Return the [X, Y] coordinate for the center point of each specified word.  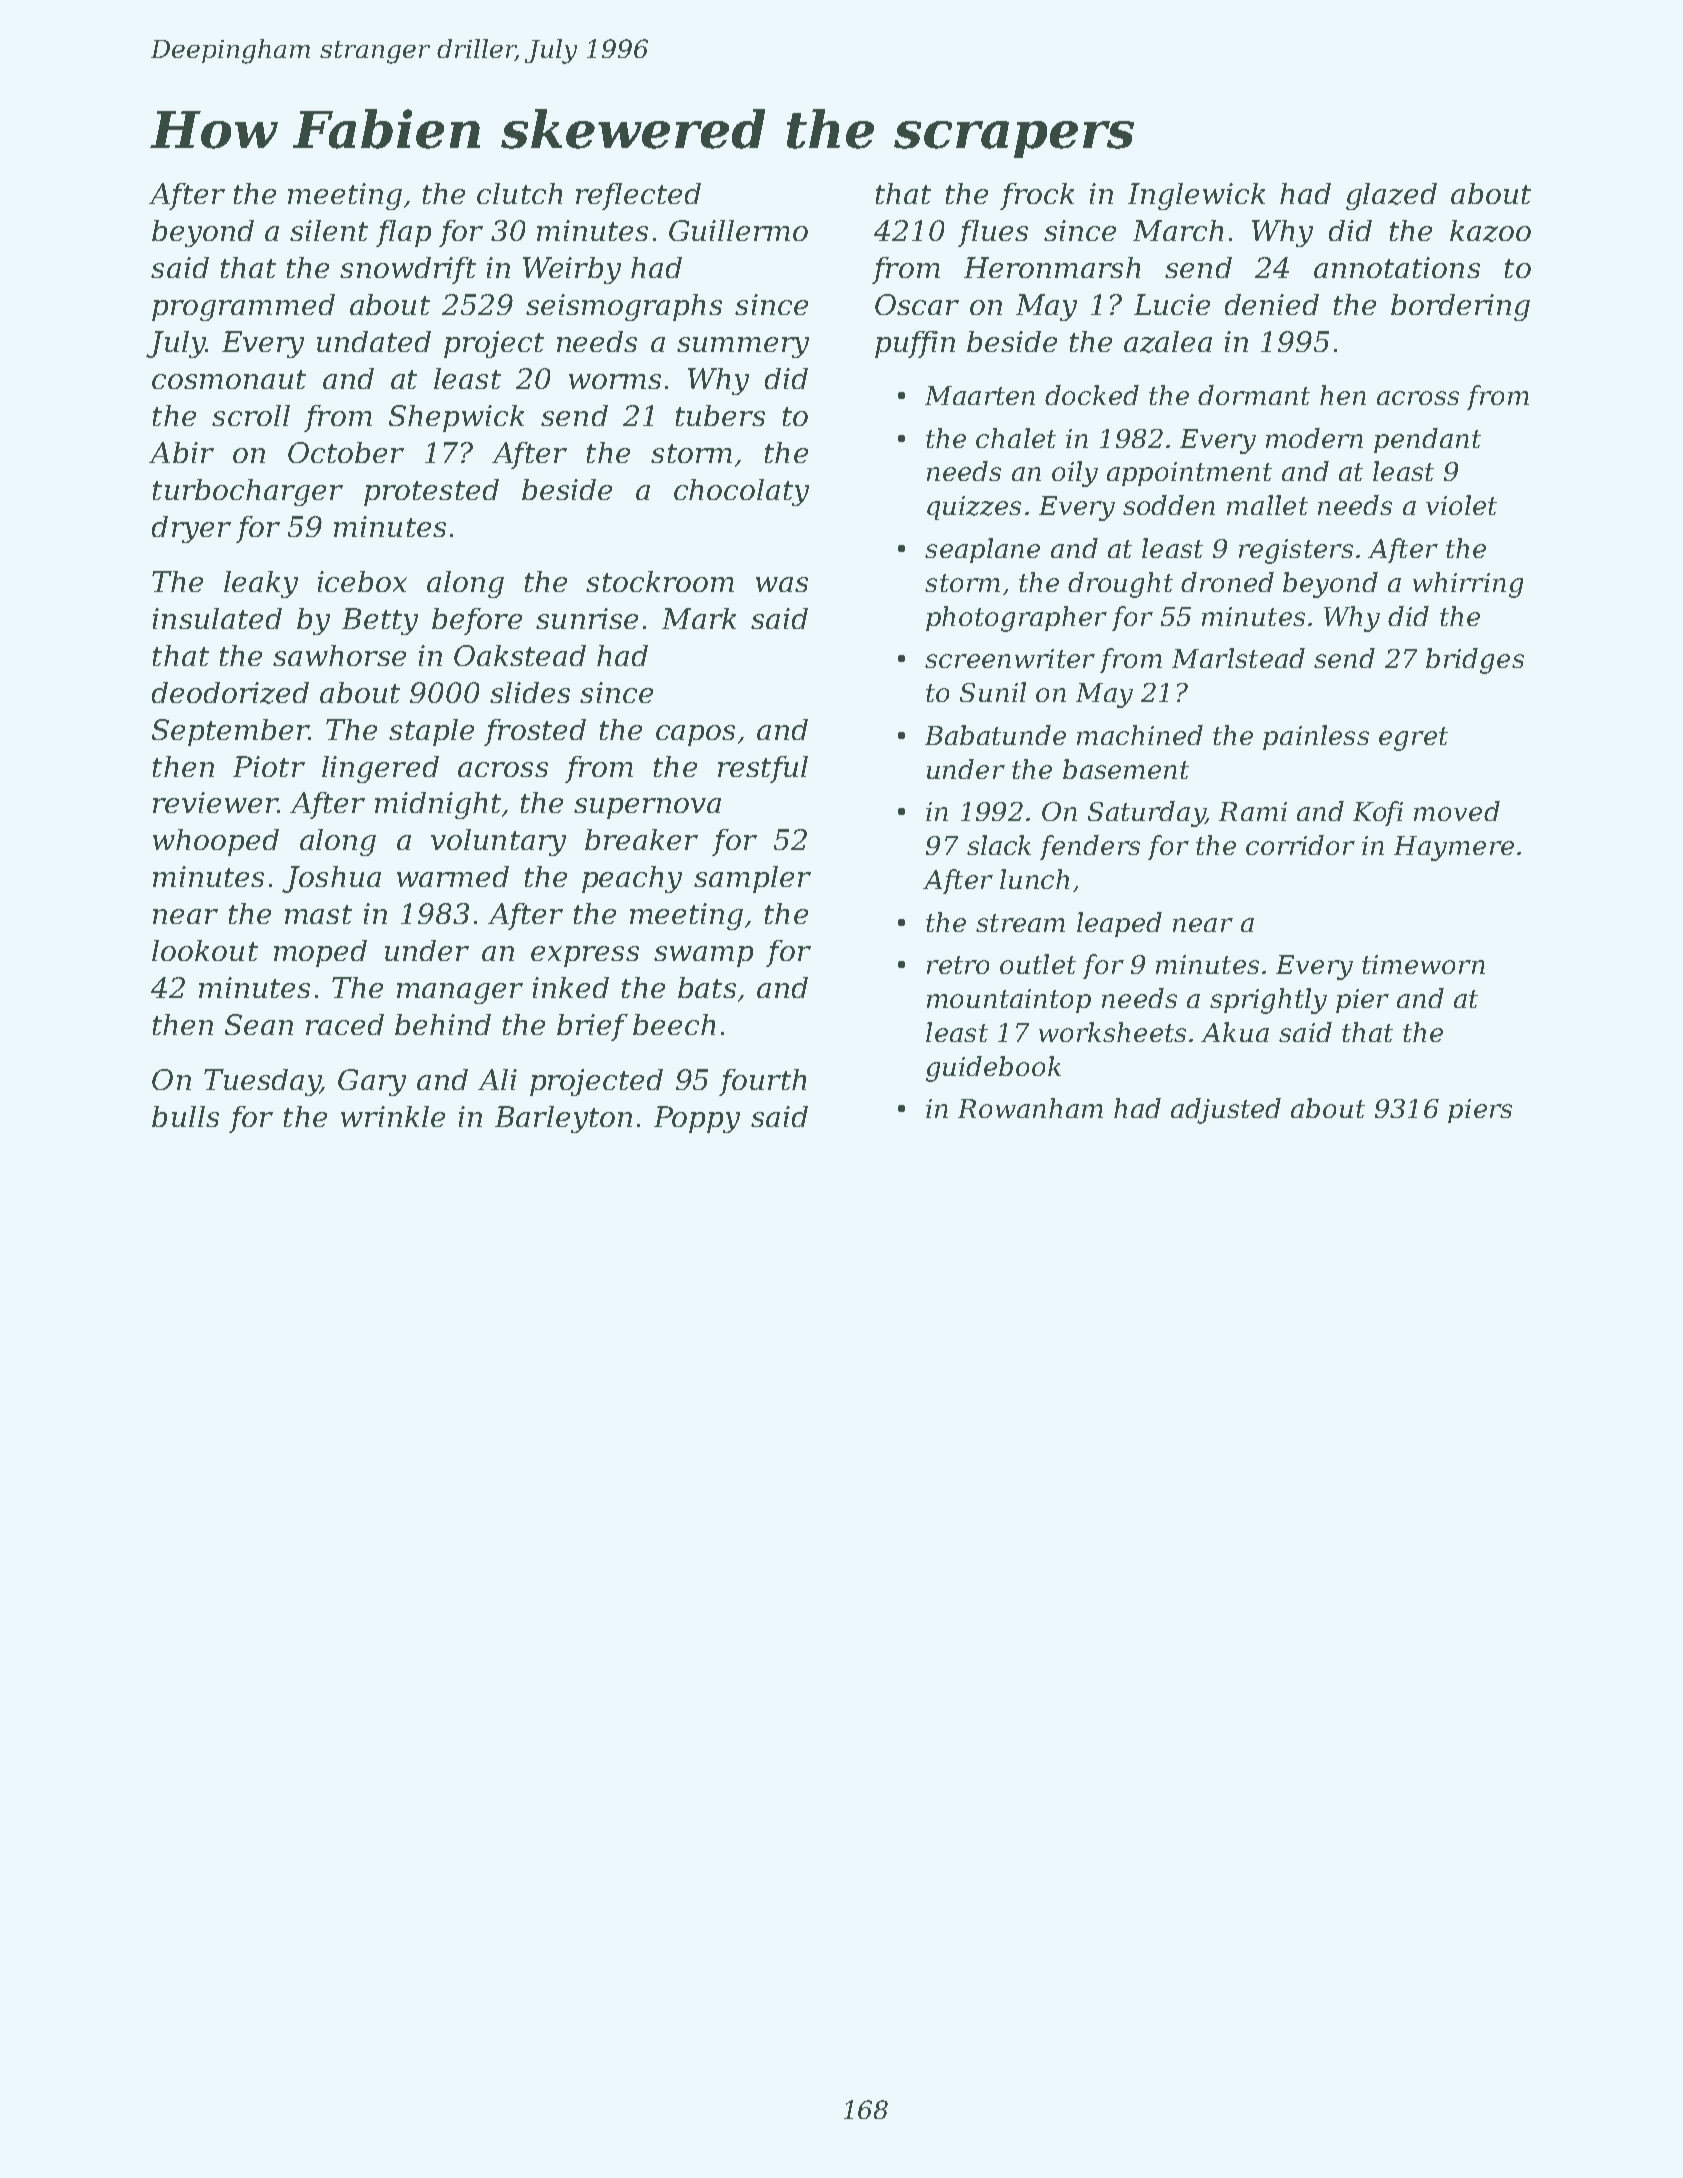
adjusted [1226, 1111]
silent [329, 230]
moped [320, 953]
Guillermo [738, 230]
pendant [1427, 440]
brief [592, 1027]
